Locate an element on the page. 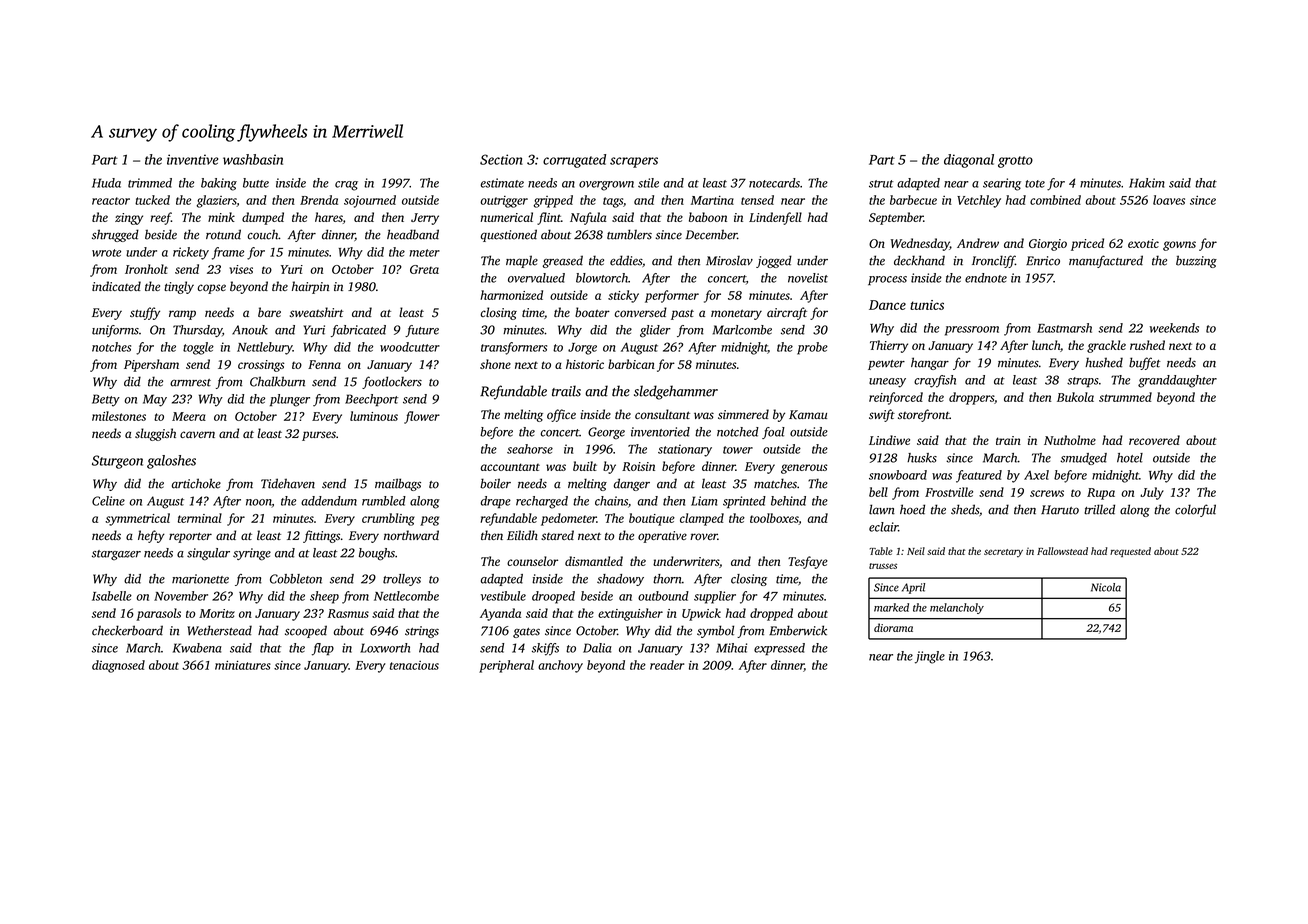  manufactured is located at coordinates (1106, 261).
